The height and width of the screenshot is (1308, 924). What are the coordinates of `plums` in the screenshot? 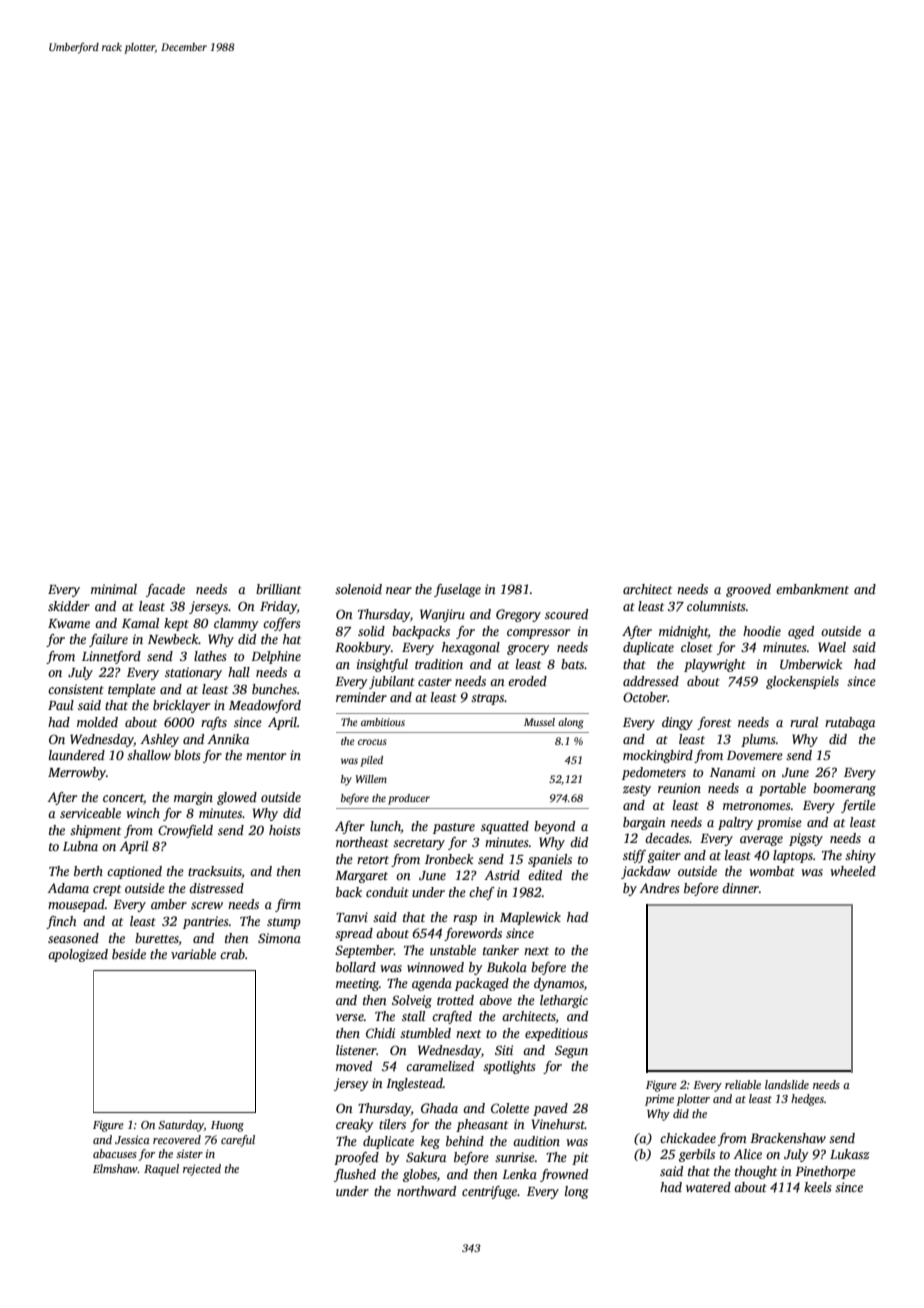 It's located at (758, 740).
